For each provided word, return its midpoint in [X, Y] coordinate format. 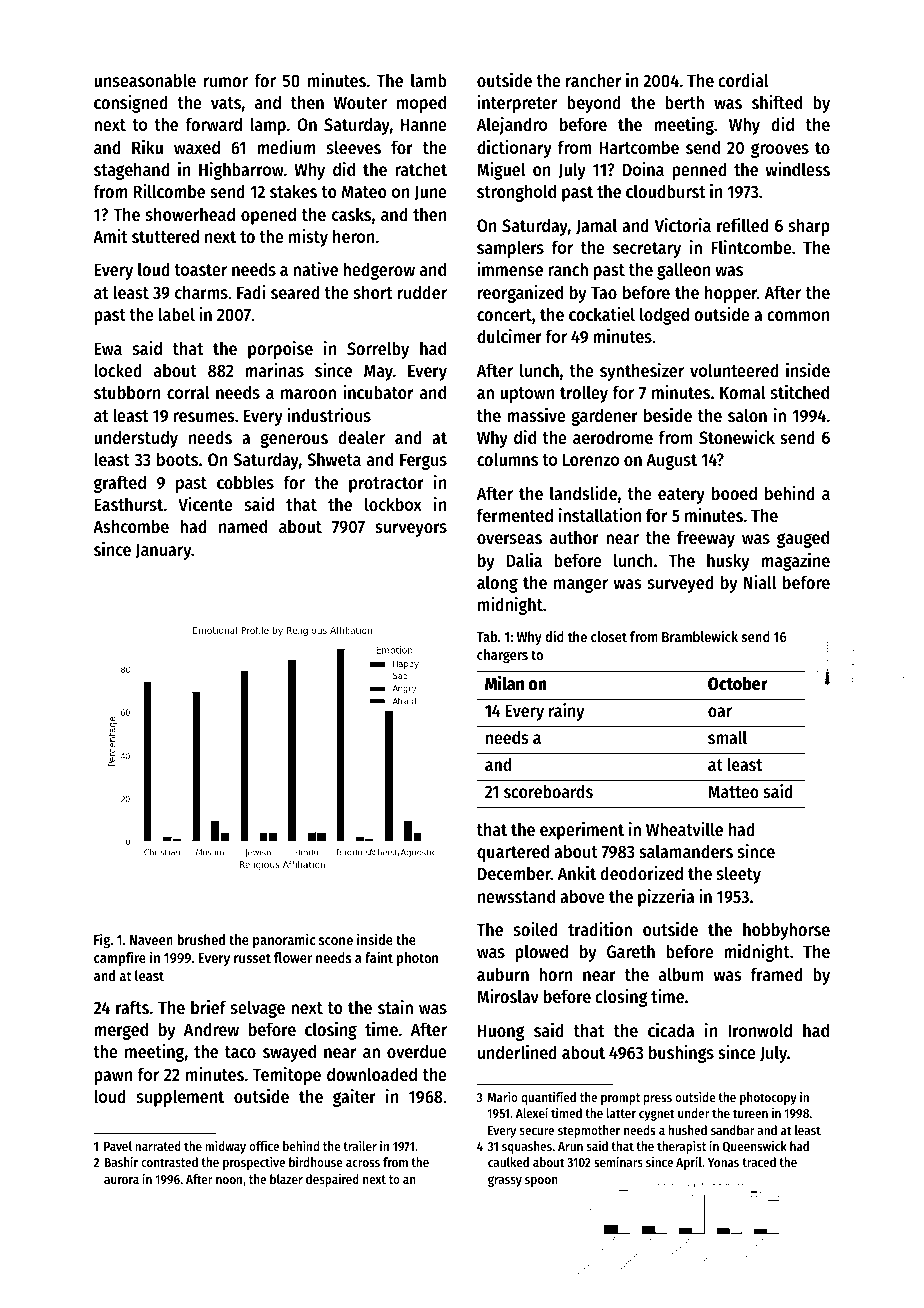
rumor [226, 82]
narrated [158, 1146]
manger [581, 585]
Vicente [205, 504]
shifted [777, 102]
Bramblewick [700, 636]
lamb [429, 80]
